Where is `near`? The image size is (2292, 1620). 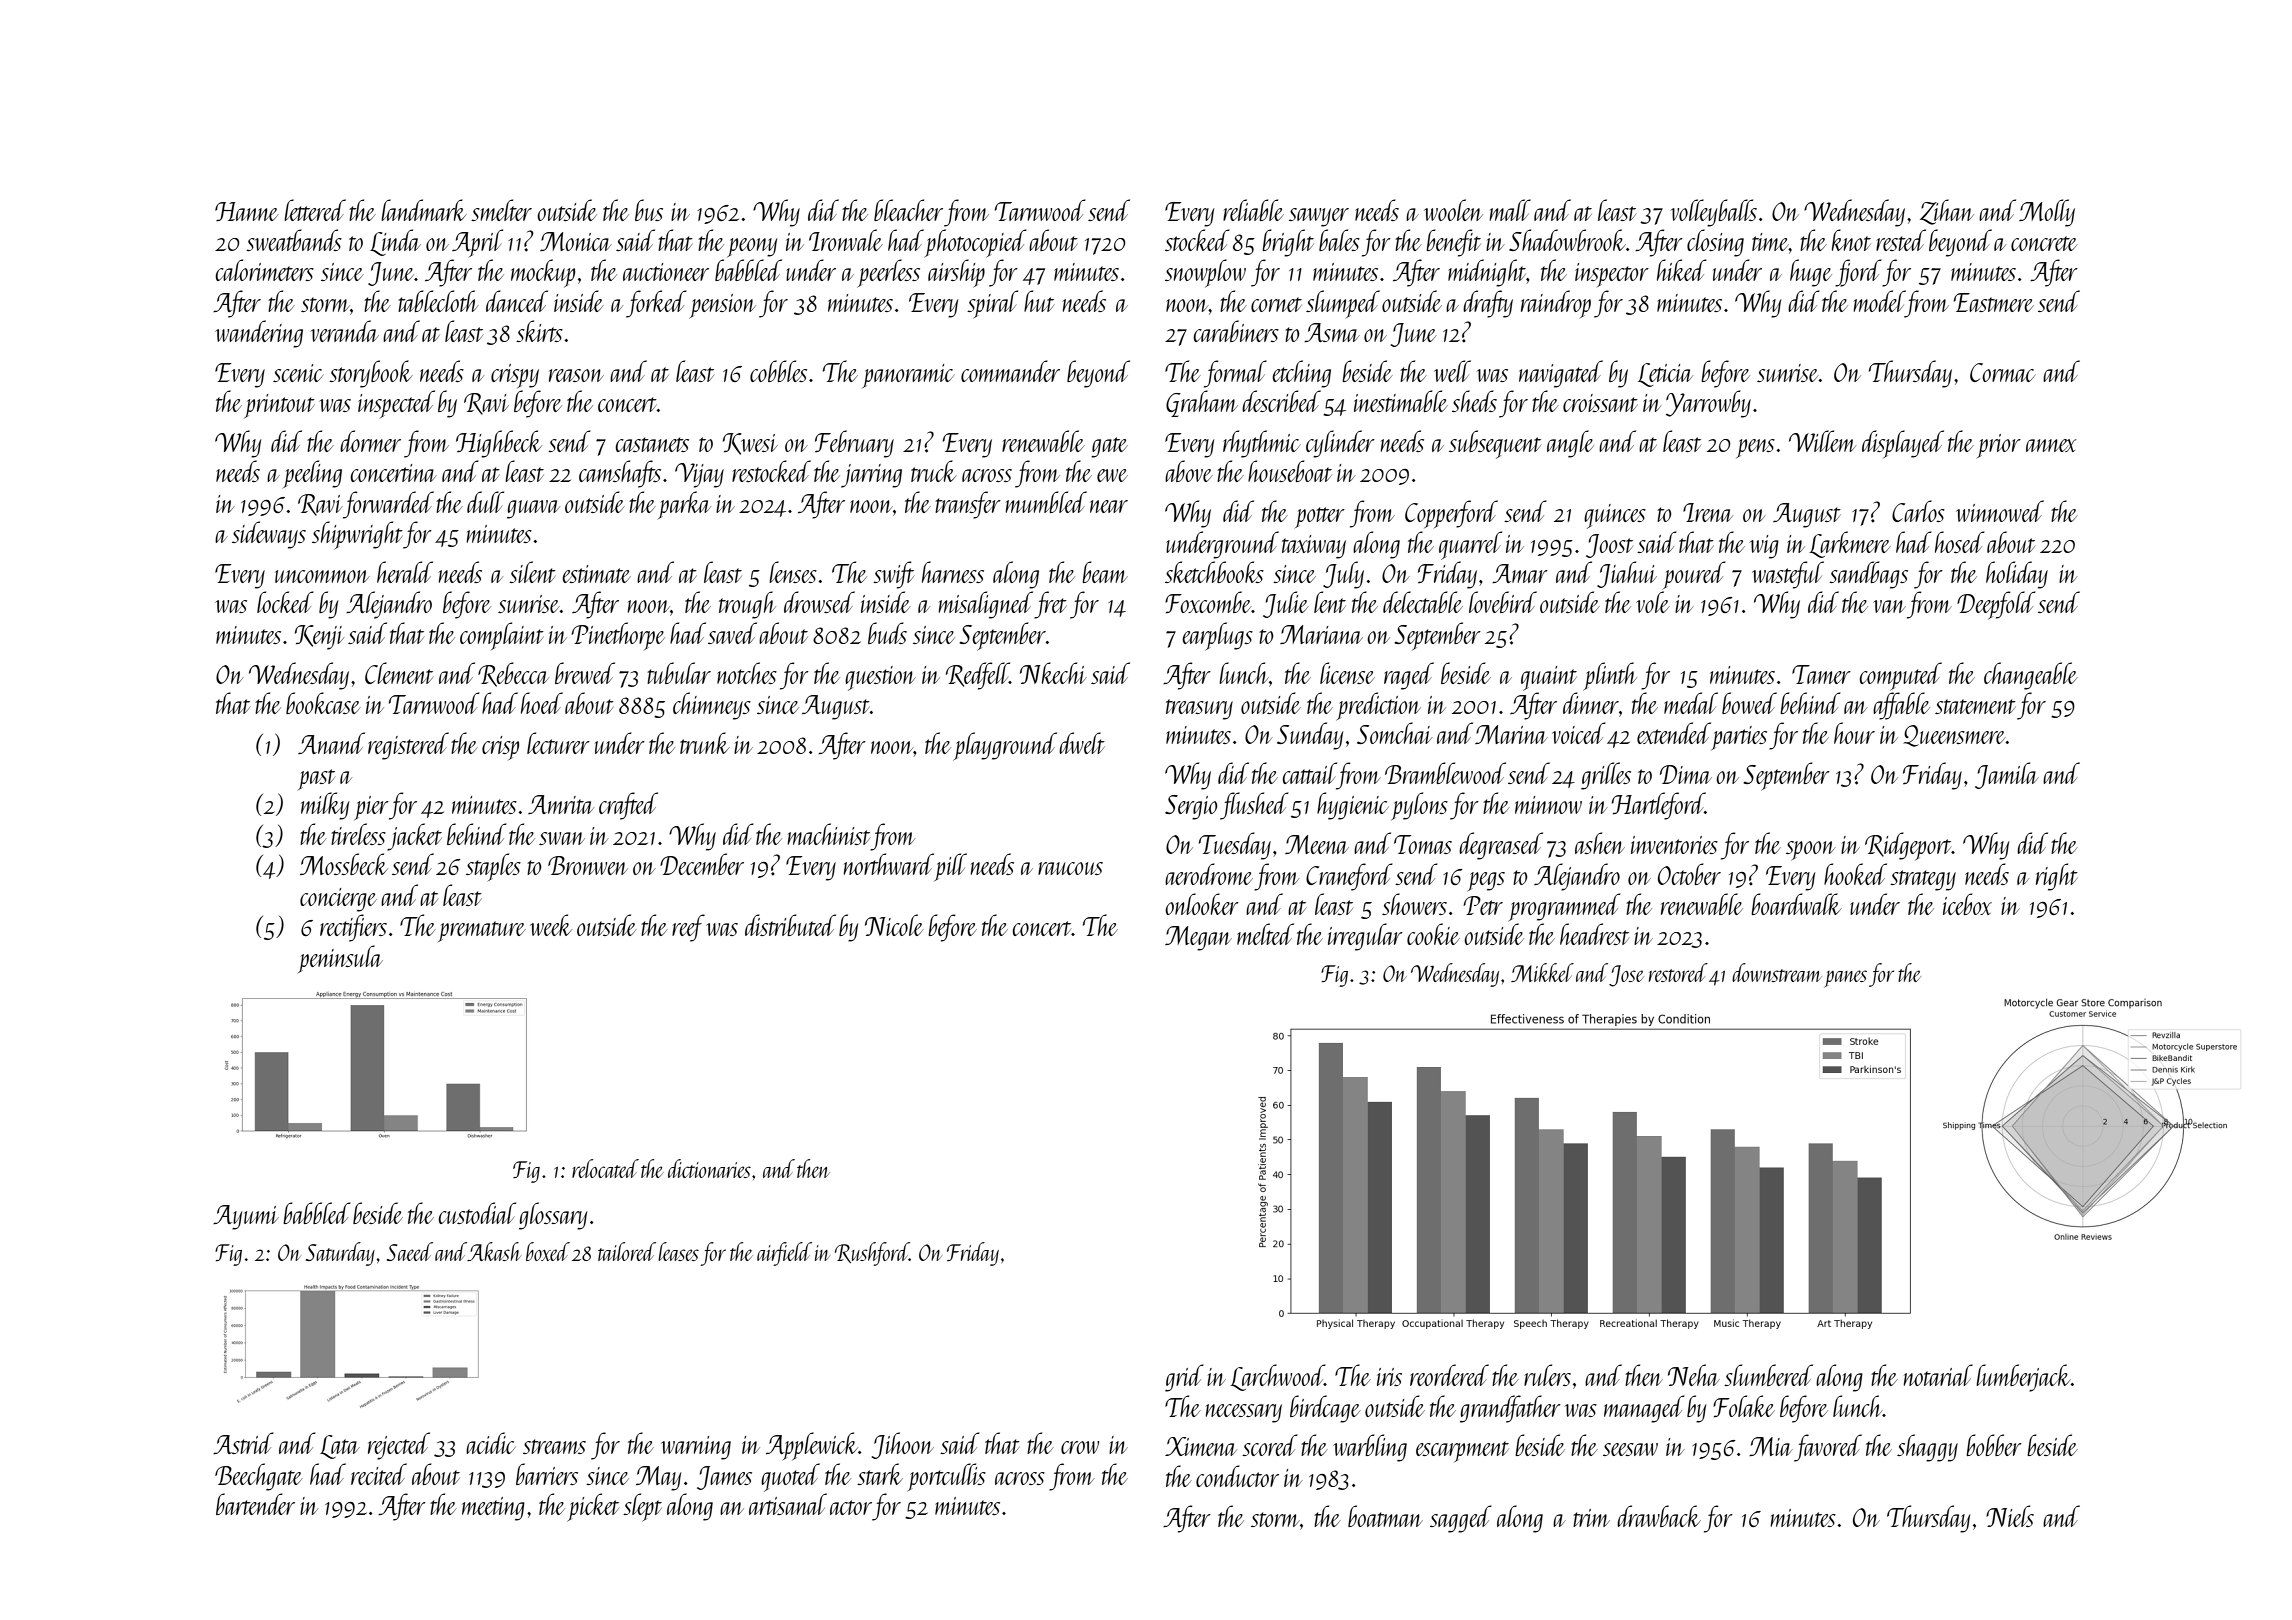 near is located at coordinates (1109, 506).
